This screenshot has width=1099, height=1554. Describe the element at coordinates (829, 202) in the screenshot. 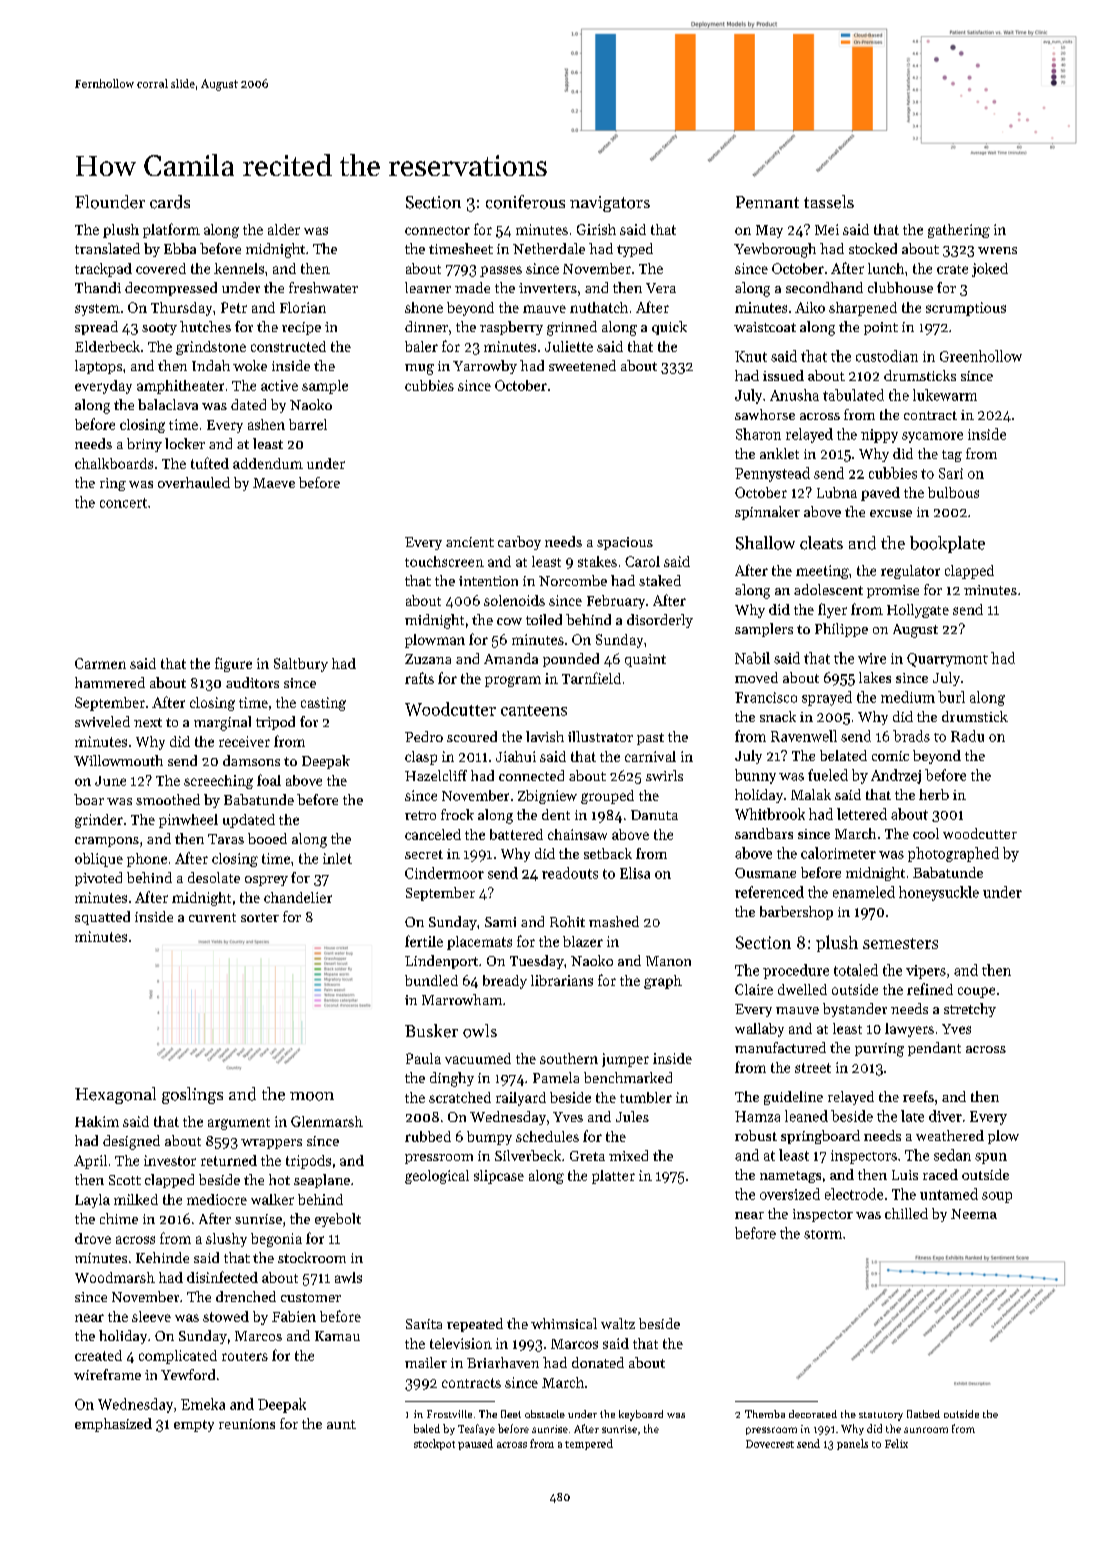

I see `tassels` at that location.
